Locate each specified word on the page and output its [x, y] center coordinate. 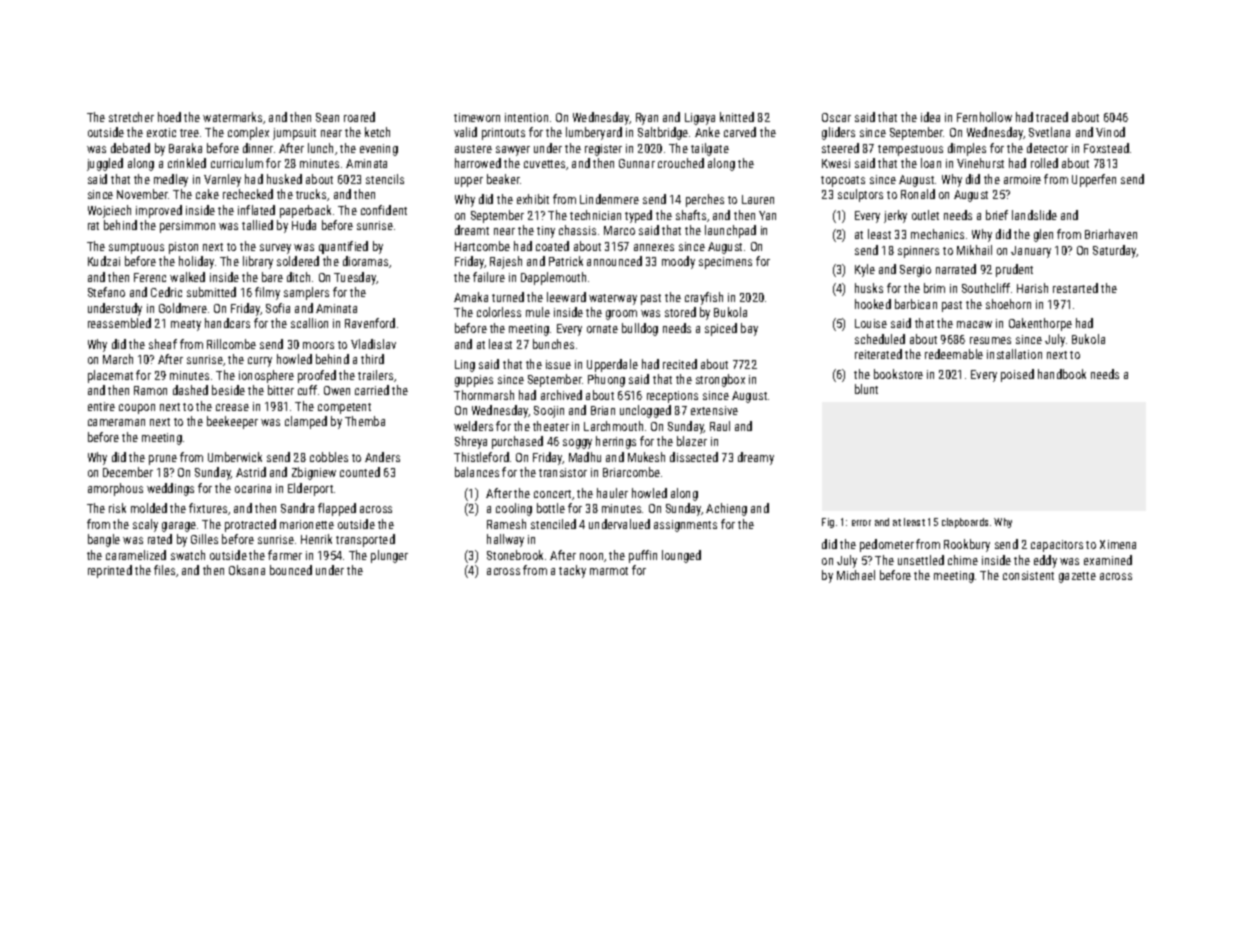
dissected [694, 457]
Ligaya [700, 119]
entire [101, 406]
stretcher [131, 117]
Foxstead [1106, 148]
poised [1017, 375]
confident [384, 210]
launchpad [730, 231]
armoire [1022, 179]
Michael [856, 575]
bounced [291, 570]
